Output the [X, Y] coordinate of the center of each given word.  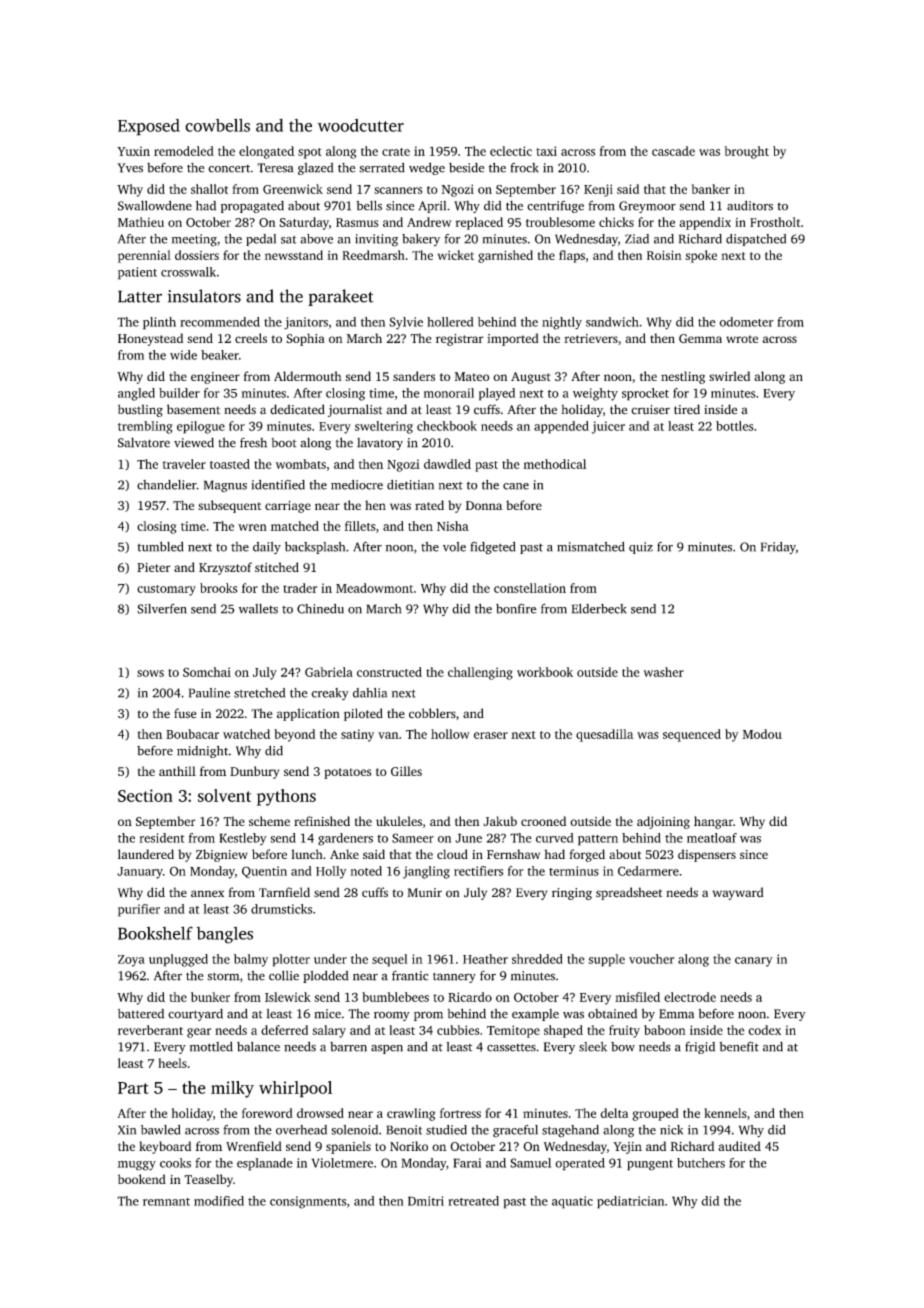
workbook [545, 672]
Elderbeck [599, 609]
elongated [266, 152]
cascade [673, 151]
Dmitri [426, 1201]
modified [219, 1201]
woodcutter [361, 125]
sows [150, 673]
